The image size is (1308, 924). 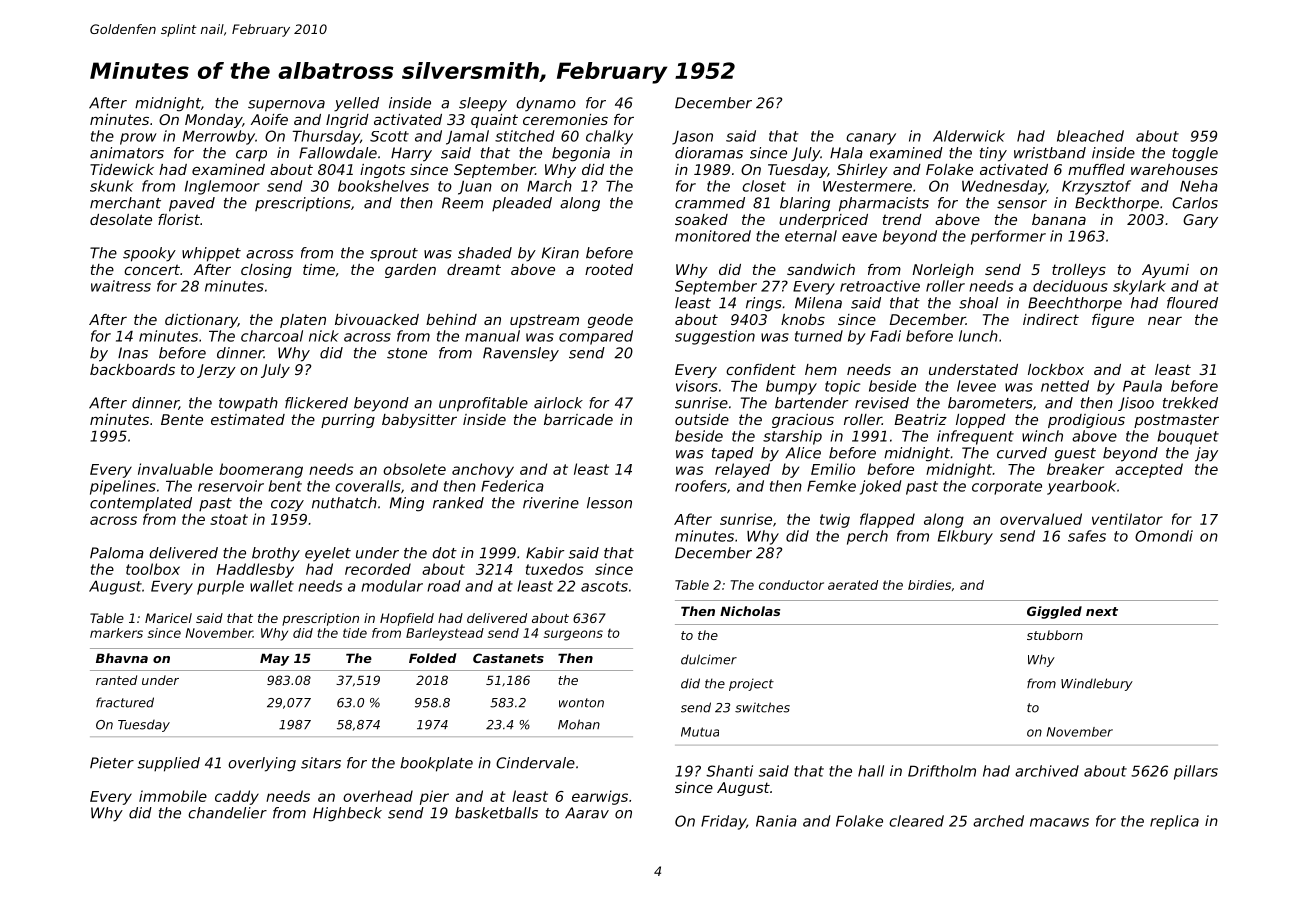 I want to click on fractured, so click(x=125, y=702).
